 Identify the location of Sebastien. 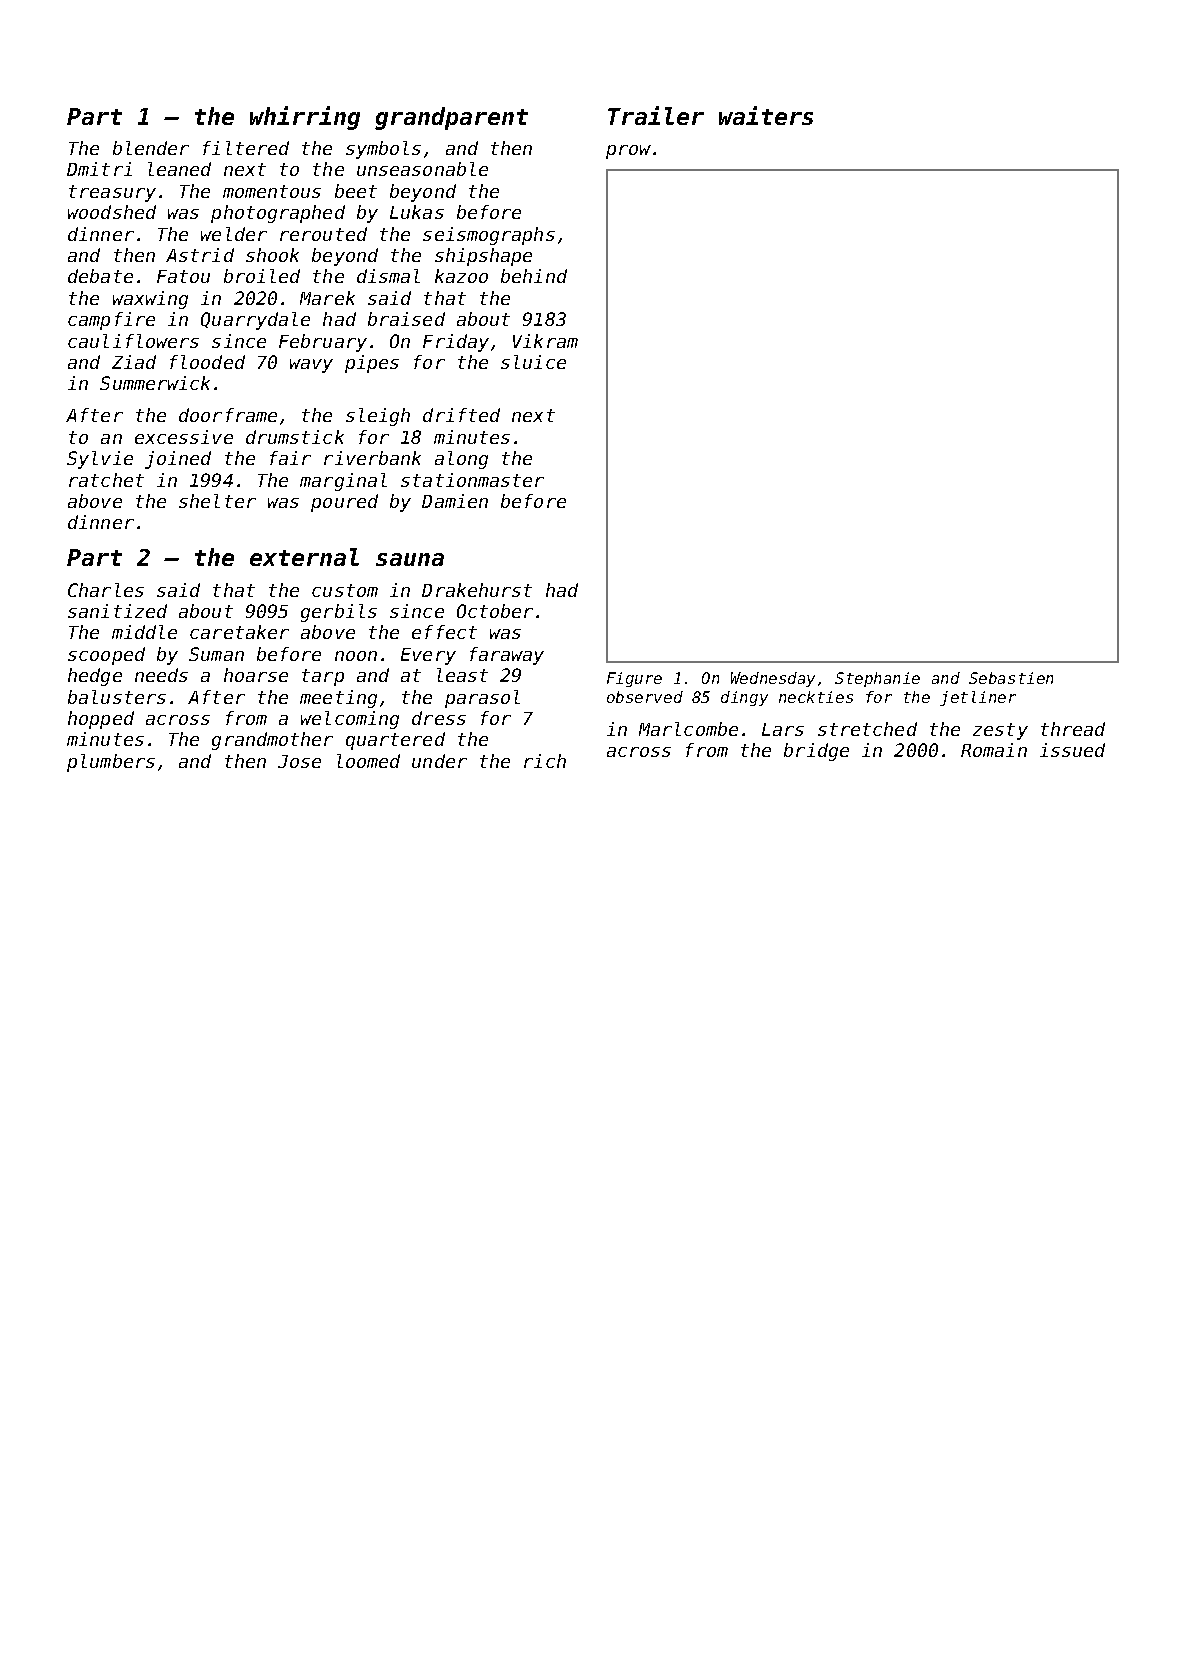
(1011, 678).
